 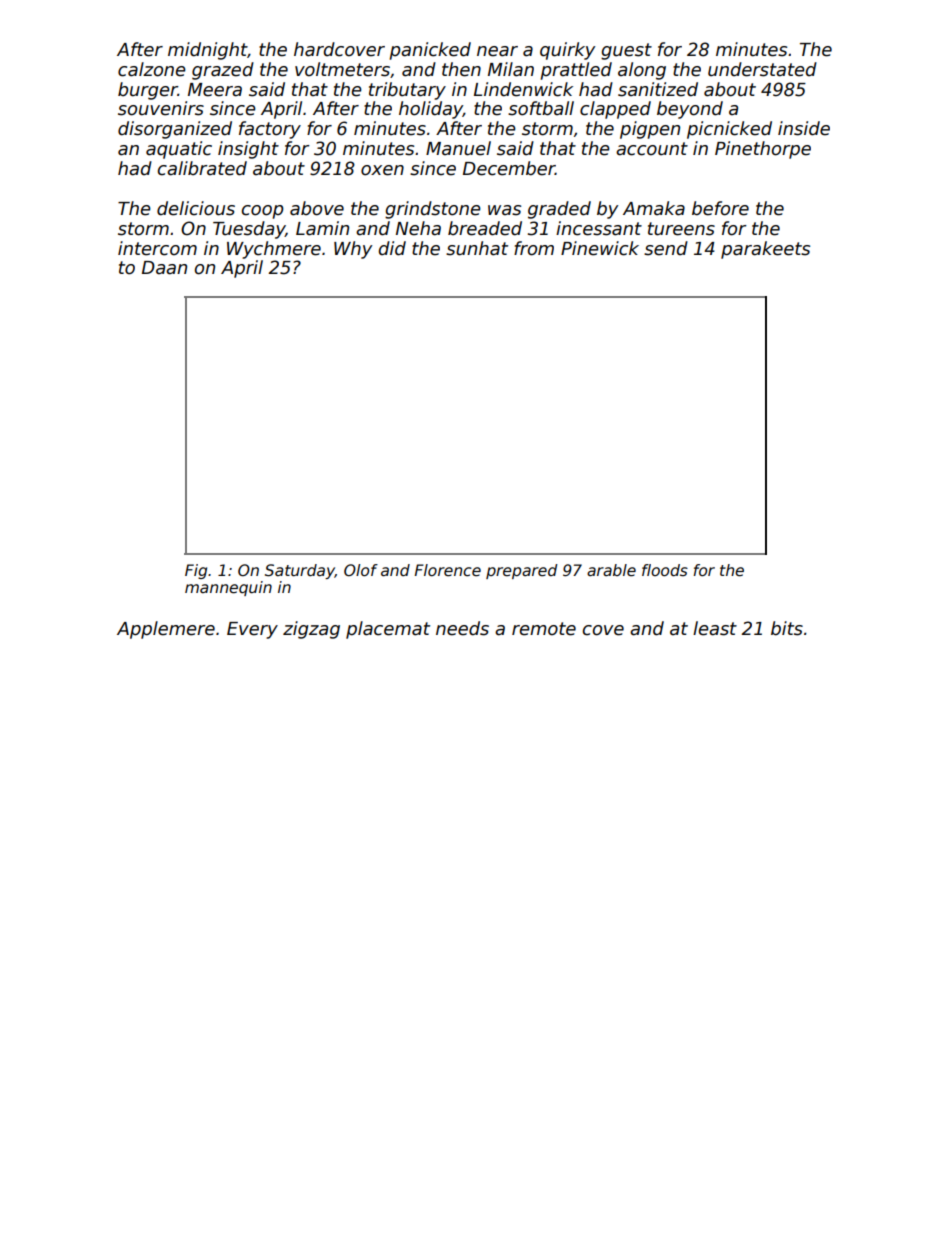 What do you see at coordinates (787, 628) in the page?
I see `bits` at bounding box center [787, 628].
